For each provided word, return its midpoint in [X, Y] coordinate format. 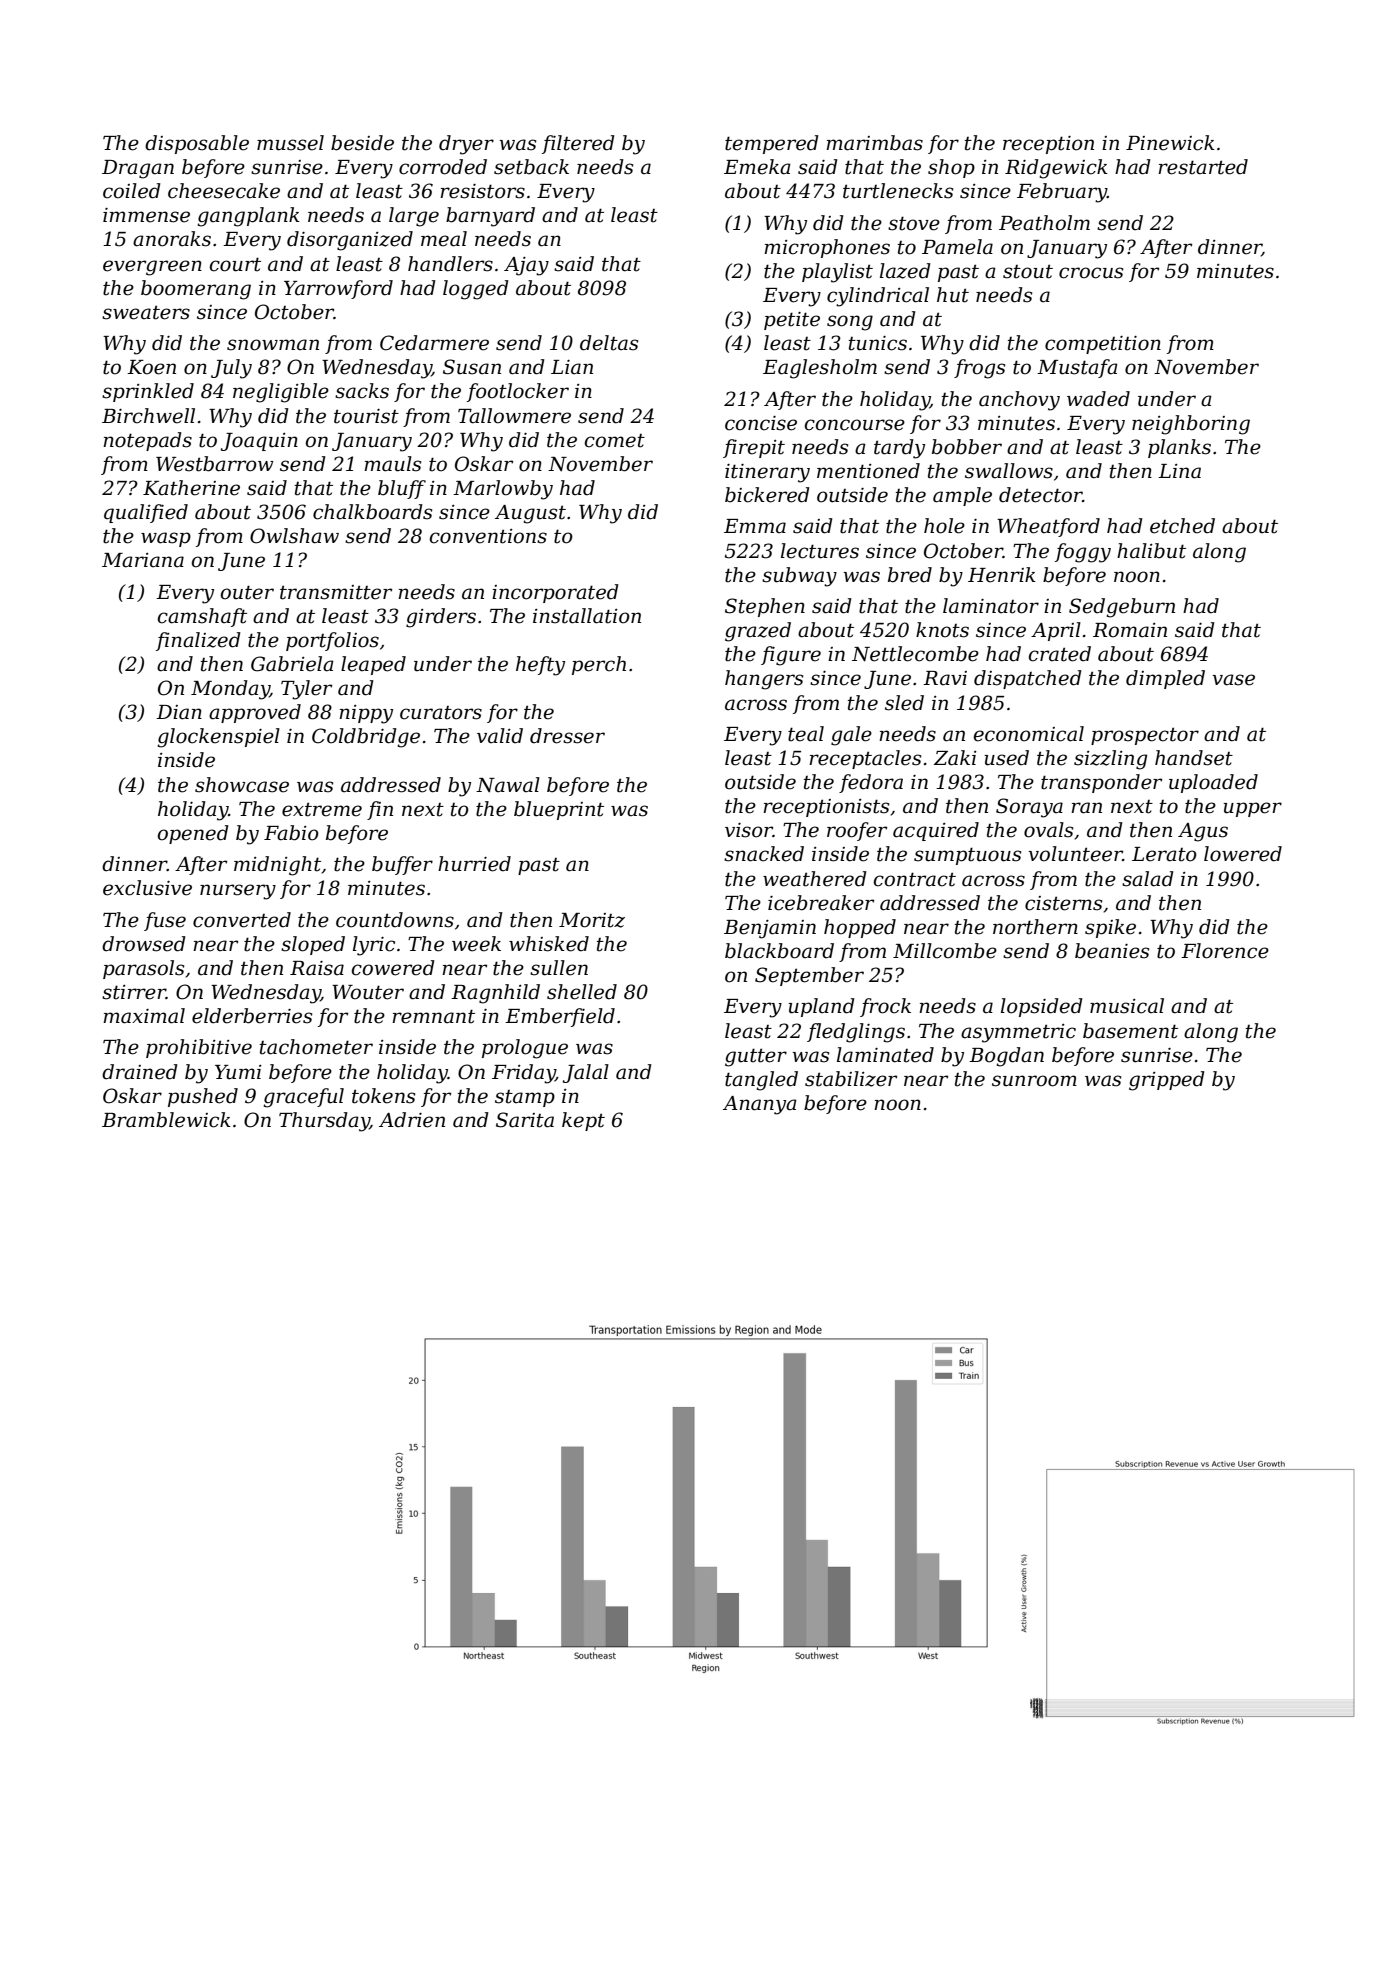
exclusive [147, 888]
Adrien [412, 1120]
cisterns [1063, 903]
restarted [1203, 167]
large [414, 217]
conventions [488, 536]
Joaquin [259, 442]
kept [583, 1121]
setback [531, 167]
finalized [198, 641]
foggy [1083, 553]
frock [885, 1007]
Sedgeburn [1122, 608]
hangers [764, 680]
